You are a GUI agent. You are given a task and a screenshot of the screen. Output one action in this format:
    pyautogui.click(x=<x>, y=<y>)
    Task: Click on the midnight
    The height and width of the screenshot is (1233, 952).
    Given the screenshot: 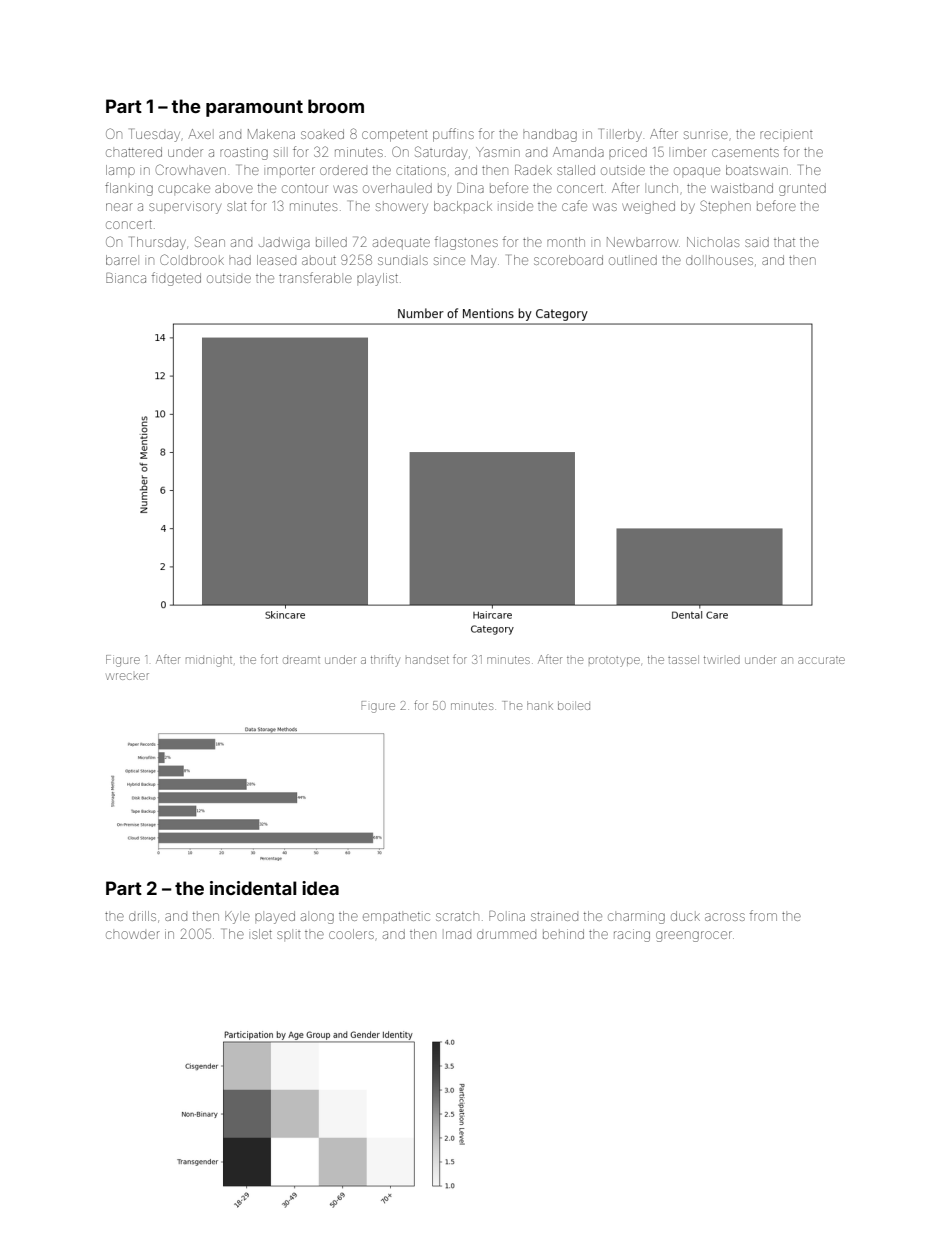 What is the action you would take?
    pyautogui.click(x=209, y=661)
